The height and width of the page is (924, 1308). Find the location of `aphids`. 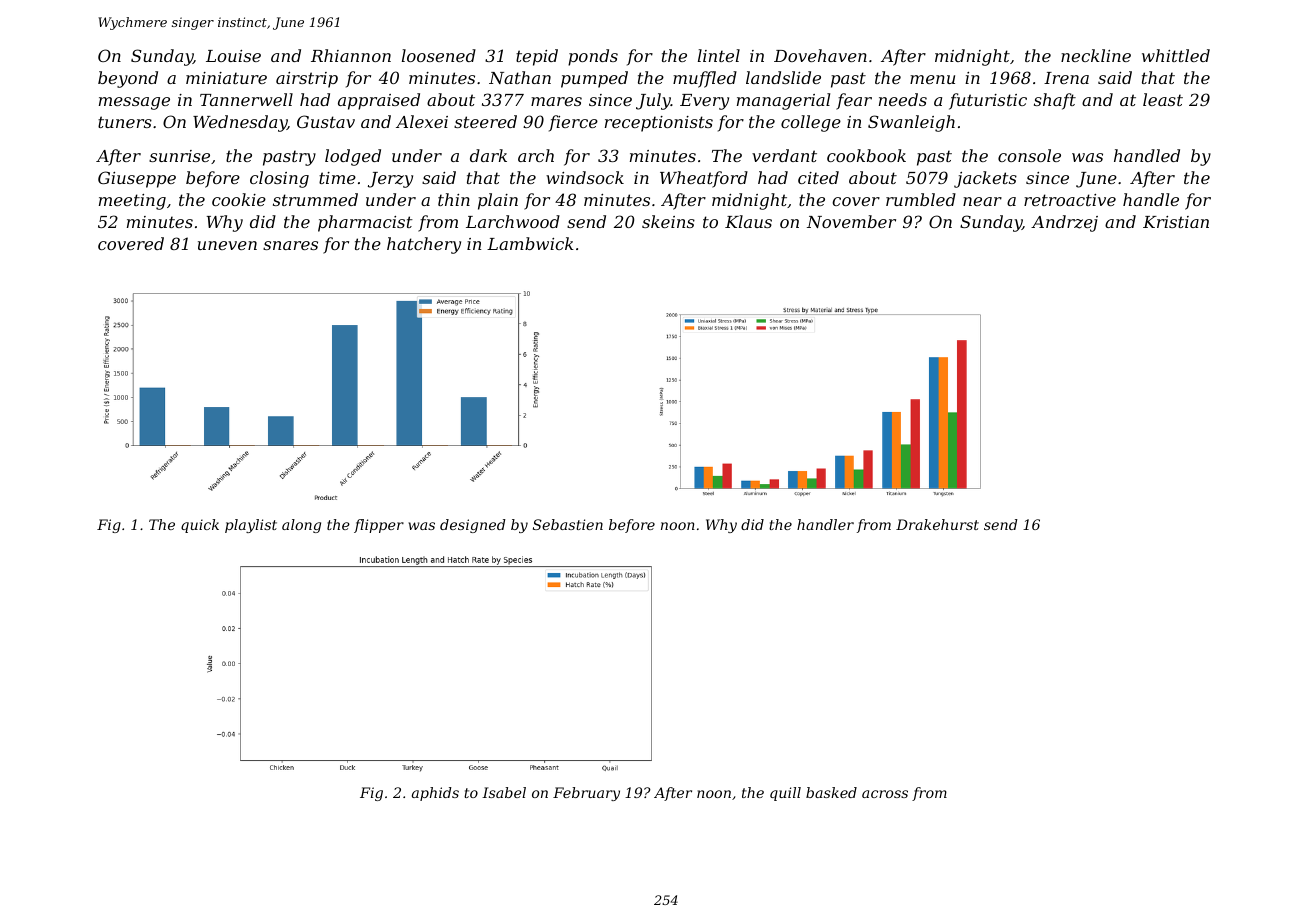

aphids is located at coordinates (435, 794).
